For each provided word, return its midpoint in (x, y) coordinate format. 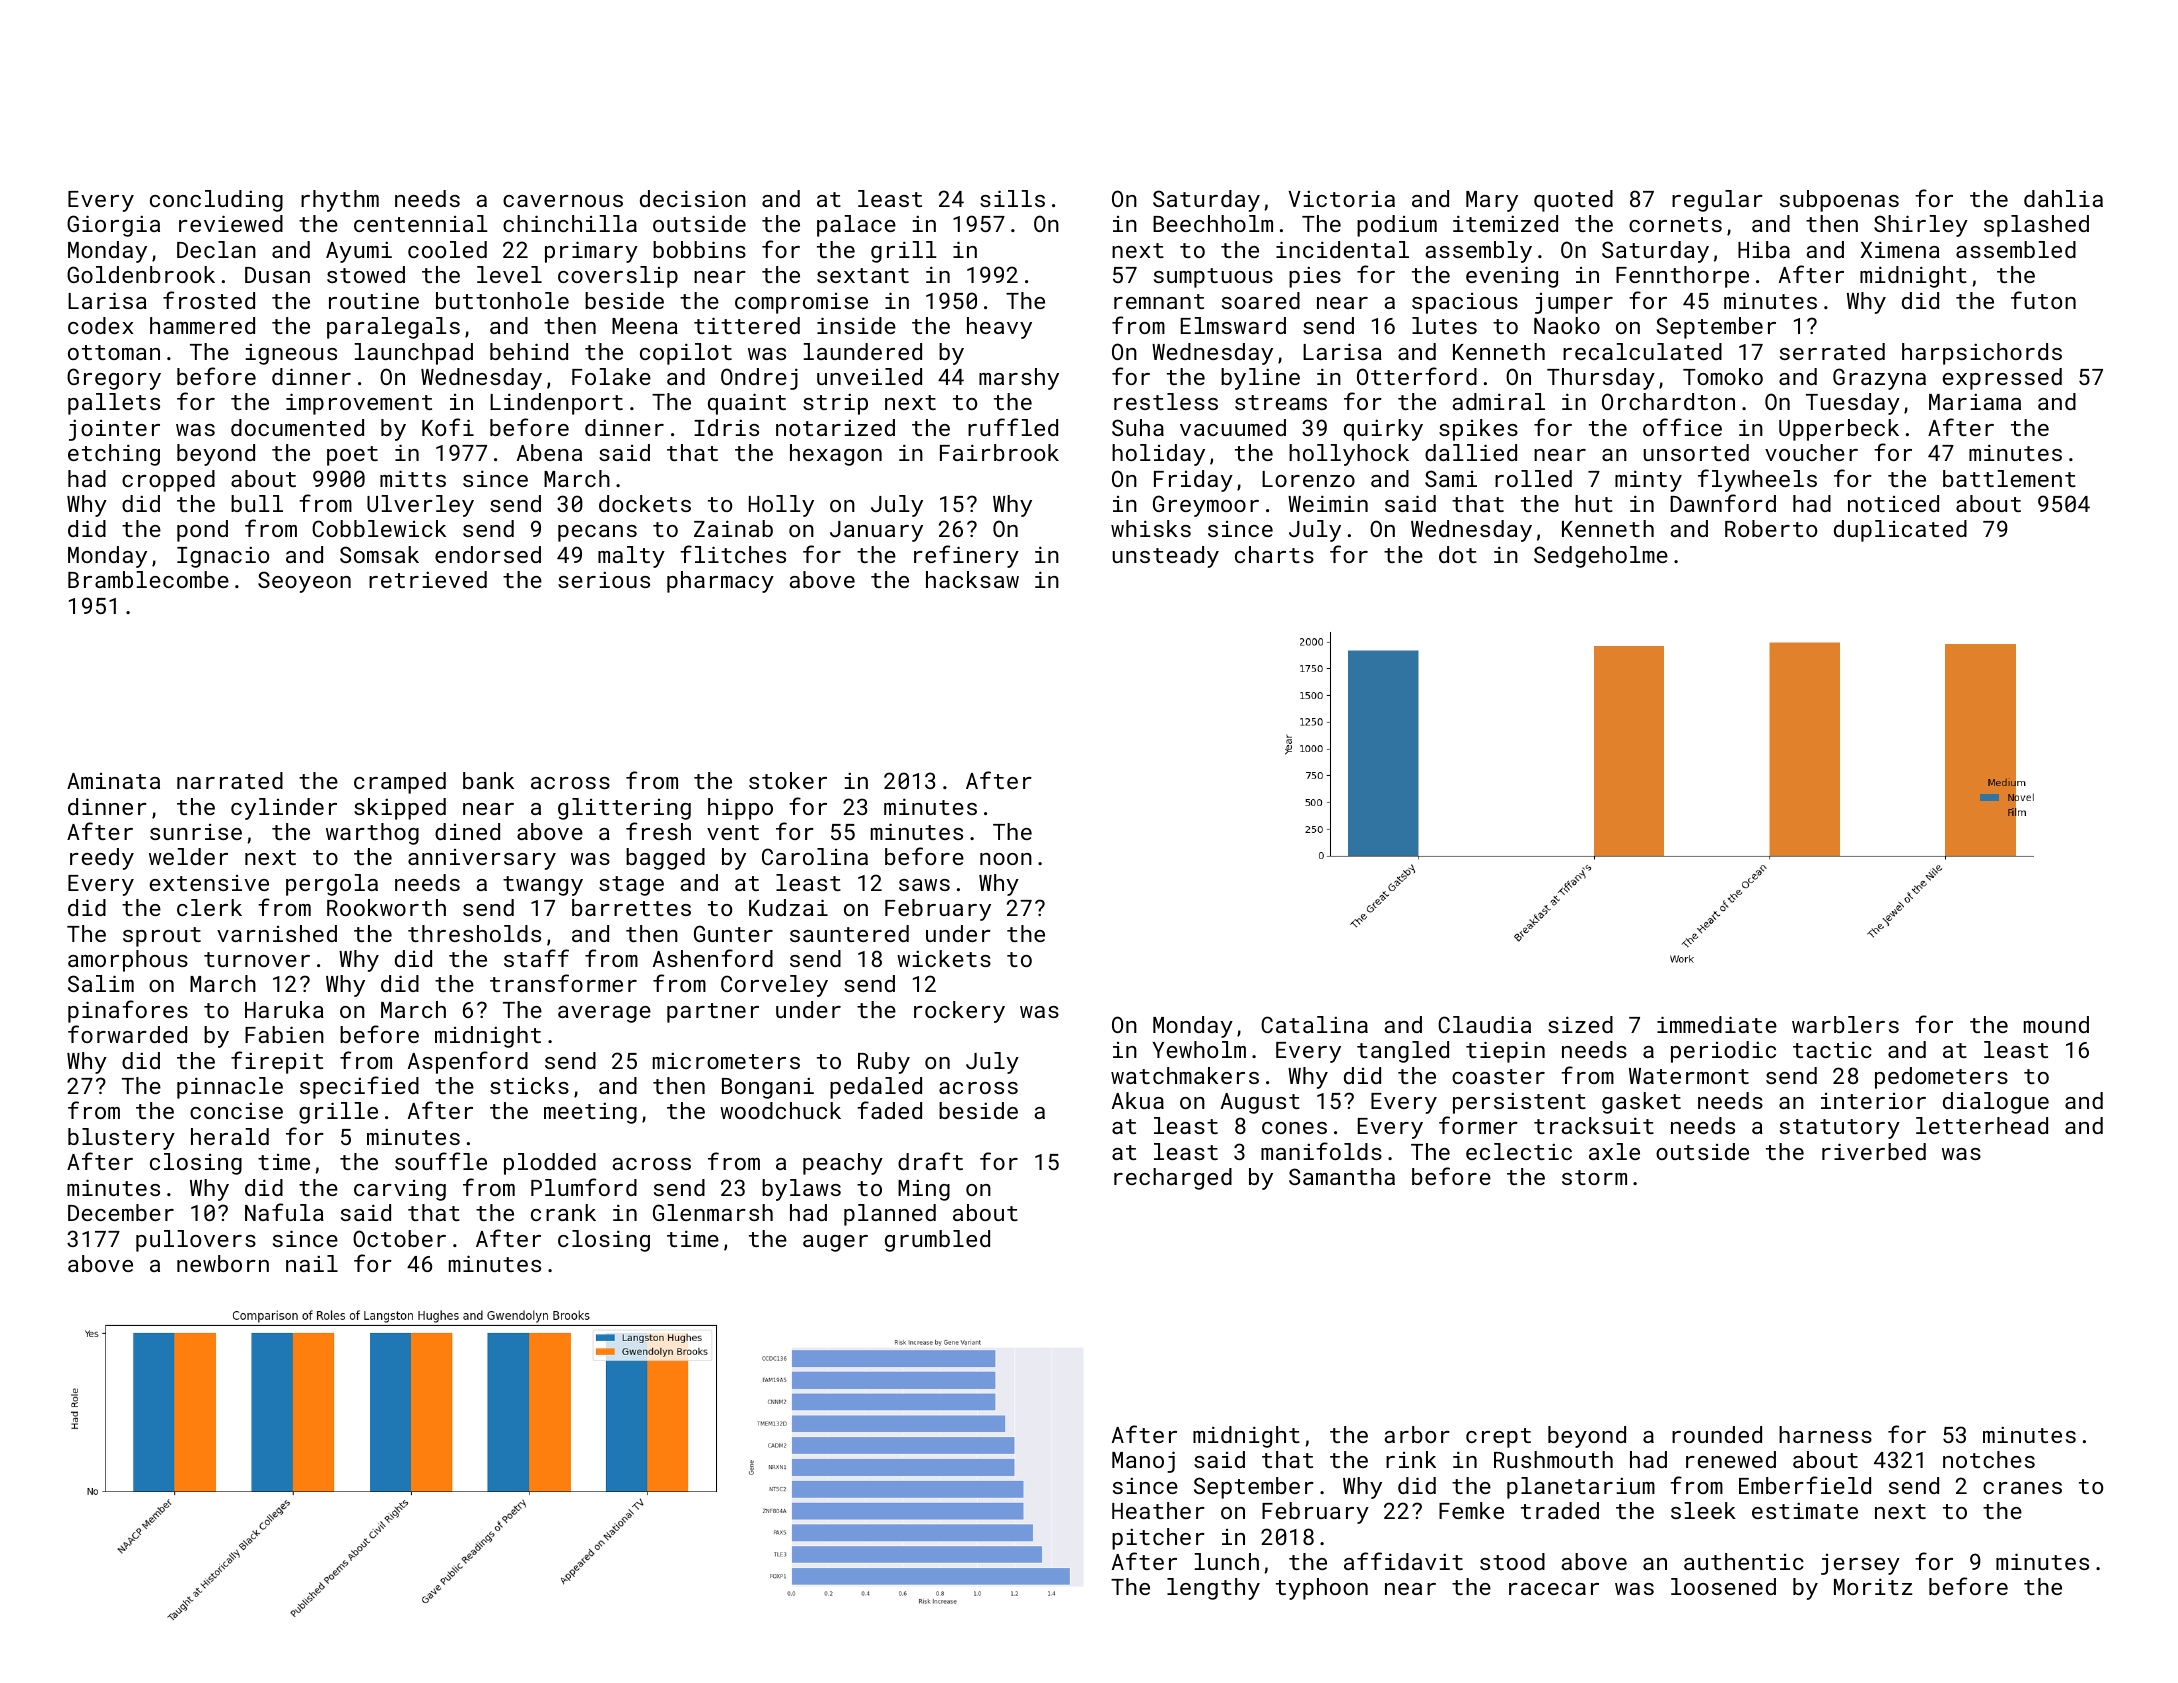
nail (312, 1263)
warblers (1845, 1024)
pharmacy (720, 582)
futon (2043, 300)
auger (835, 1243)
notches (1989, 1459)
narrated (230, 780)
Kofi (448, 427)
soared (1261, 300)
